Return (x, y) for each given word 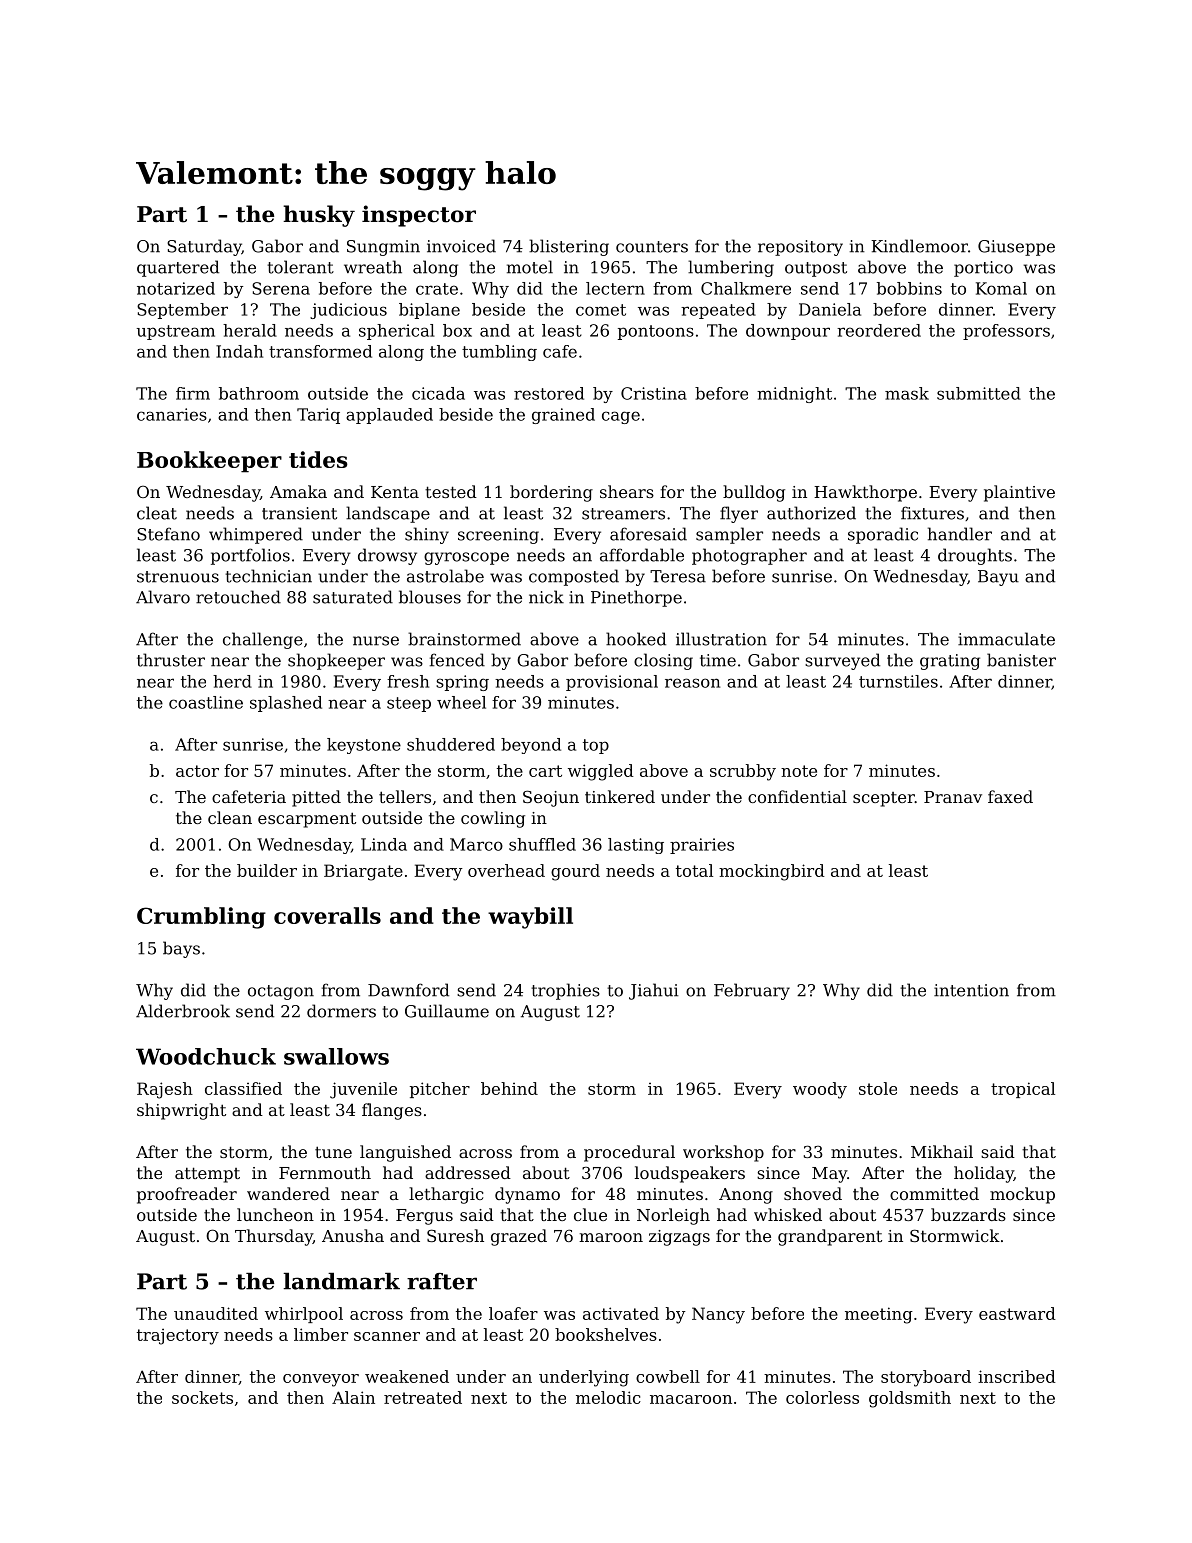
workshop (723, 1153)
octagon (281, 992)
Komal (1001, 288)
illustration (721, 639)
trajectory (178, 1336)
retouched (238, 597)
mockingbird (772, 872)
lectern (615, 288)
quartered (178, 268)
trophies (565, 991)
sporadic (883, 535)
